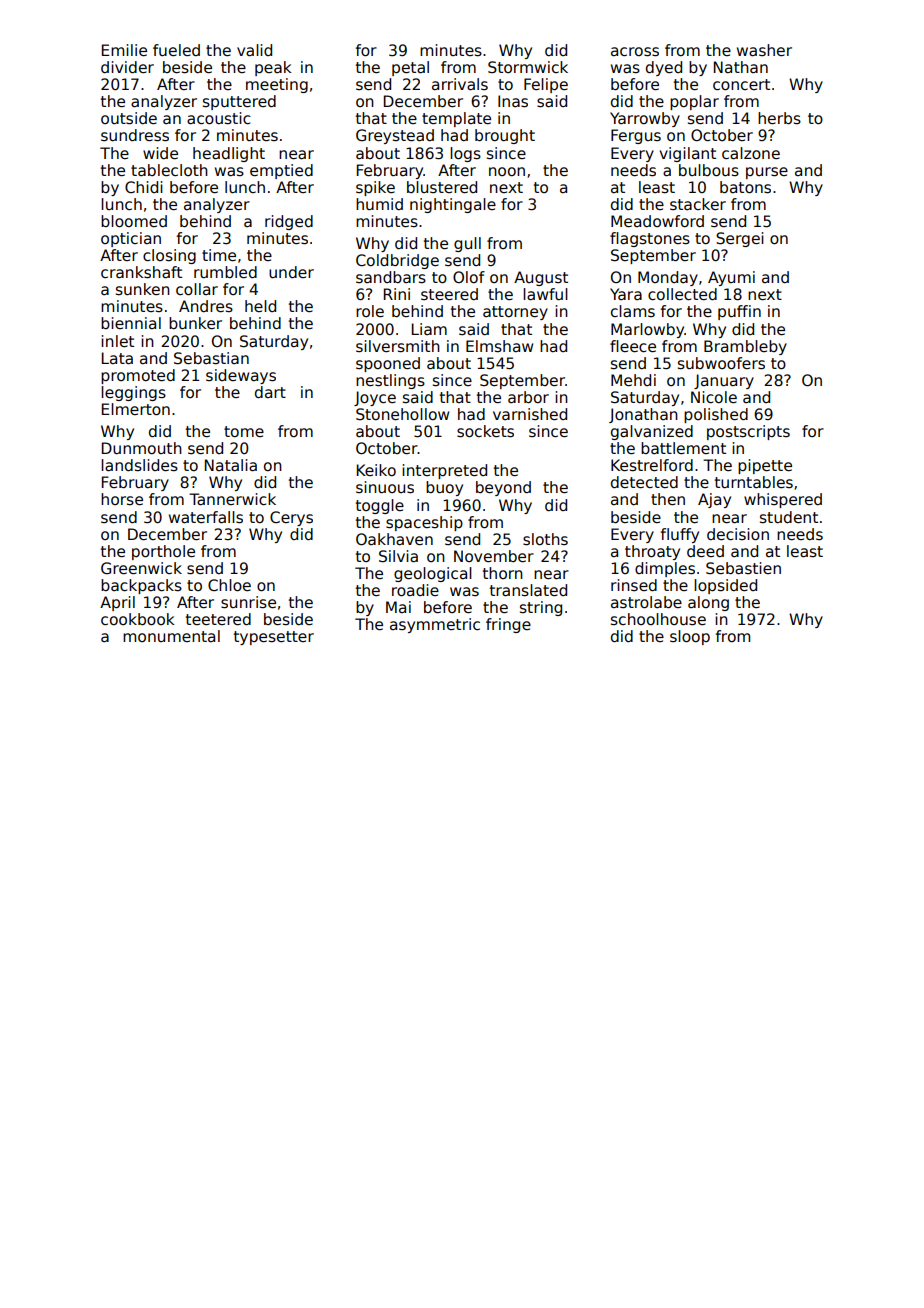 This screenshot has height=1308, width=924. What do you see at coordinates (137, 619) in the screenshot?
I see `cookbook` at bounding box center [137, 619].
